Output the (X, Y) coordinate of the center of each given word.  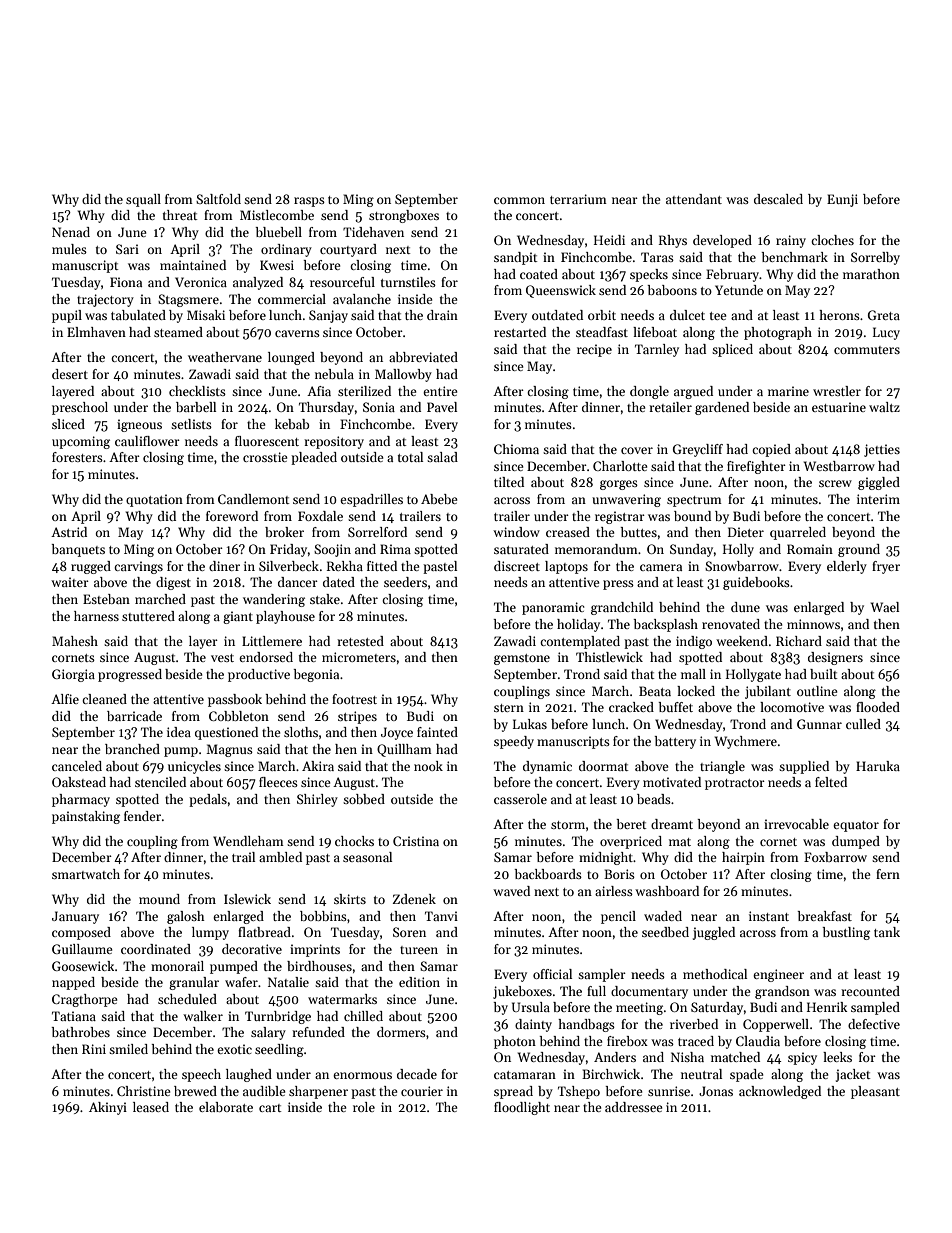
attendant (694, 199)
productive (259, 675)
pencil (618, 917)
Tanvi (441, 916)
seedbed (665, 932)
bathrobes (80, 1032)
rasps (309, 202)
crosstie (265, 457)
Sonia (379, 407)
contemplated (580, 642)
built (824, 674)
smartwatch (86, 874)
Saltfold (218, 199)
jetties (882, 450)
